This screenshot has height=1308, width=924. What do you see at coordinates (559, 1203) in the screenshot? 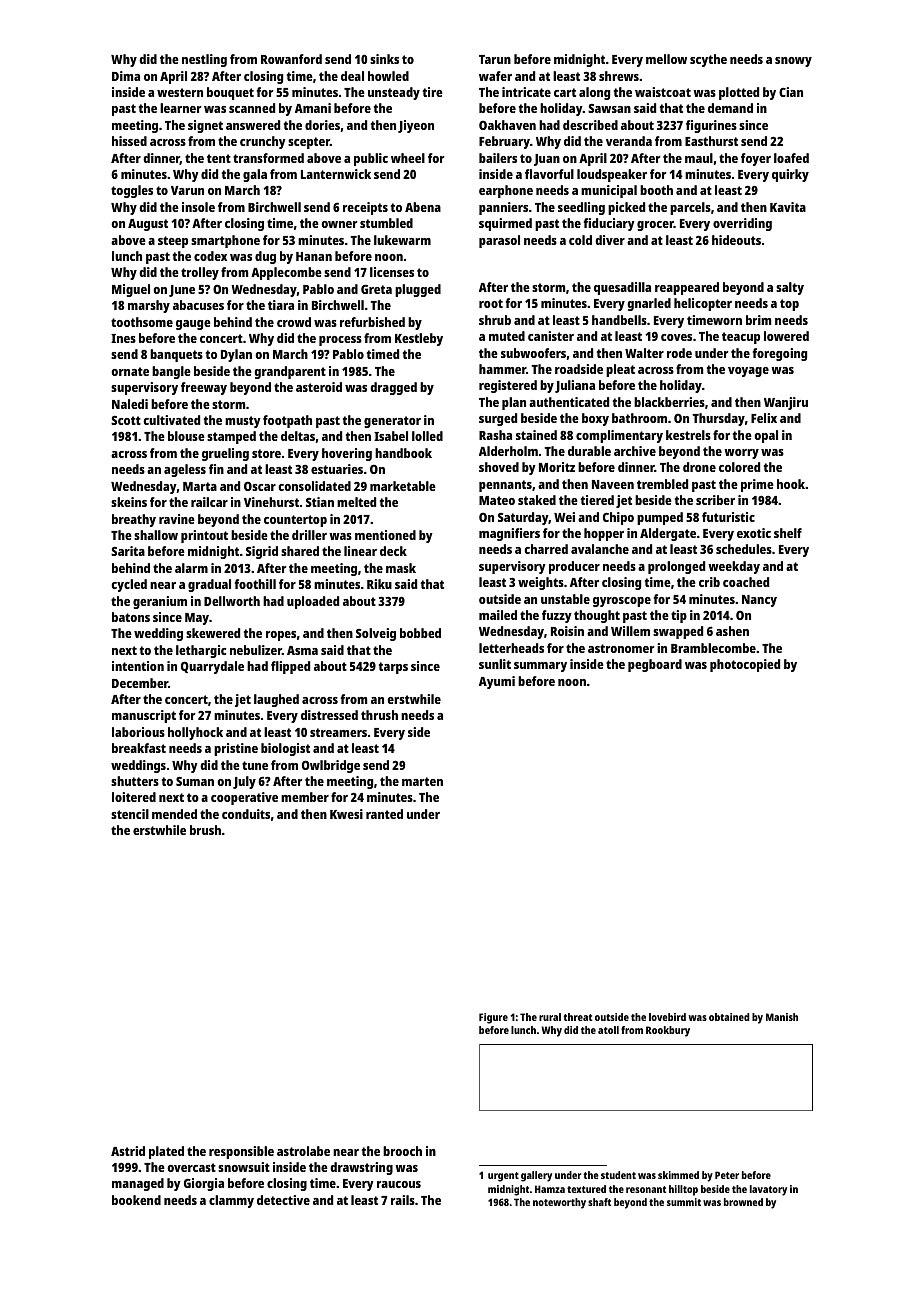
I see `noteworthy` at bounding box center [559, 1203].
